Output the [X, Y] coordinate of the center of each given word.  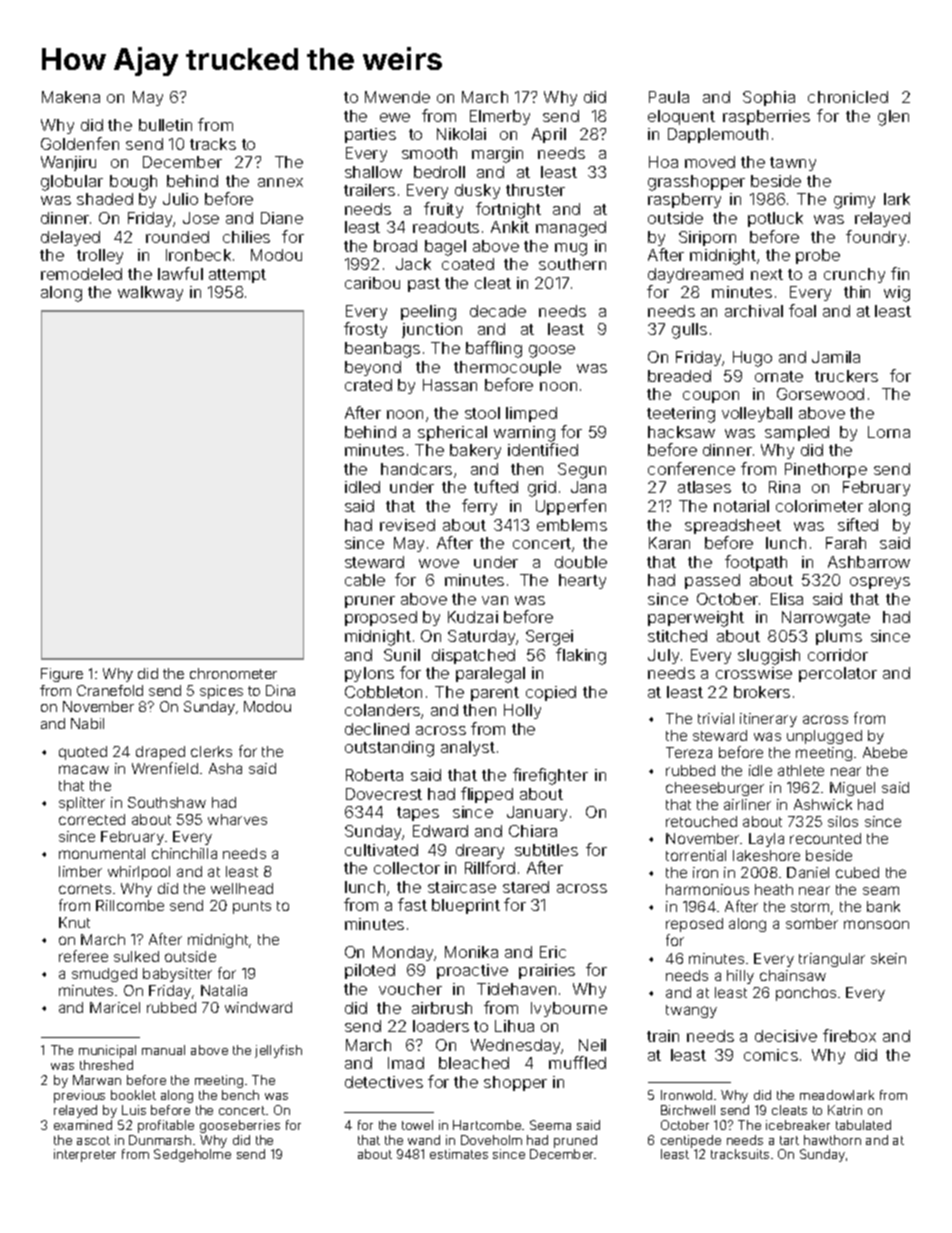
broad [395, 246]
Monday [403, 953]
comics [771, 1055]
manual [163, 1050]
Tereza [689, 752]
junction [432, 330]
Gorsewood [820, 394]
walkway [150, 293]
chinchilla [184, 853]
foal [802, 310]
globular [72, 183]
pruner [370, 602]
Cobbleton [383, 692]
